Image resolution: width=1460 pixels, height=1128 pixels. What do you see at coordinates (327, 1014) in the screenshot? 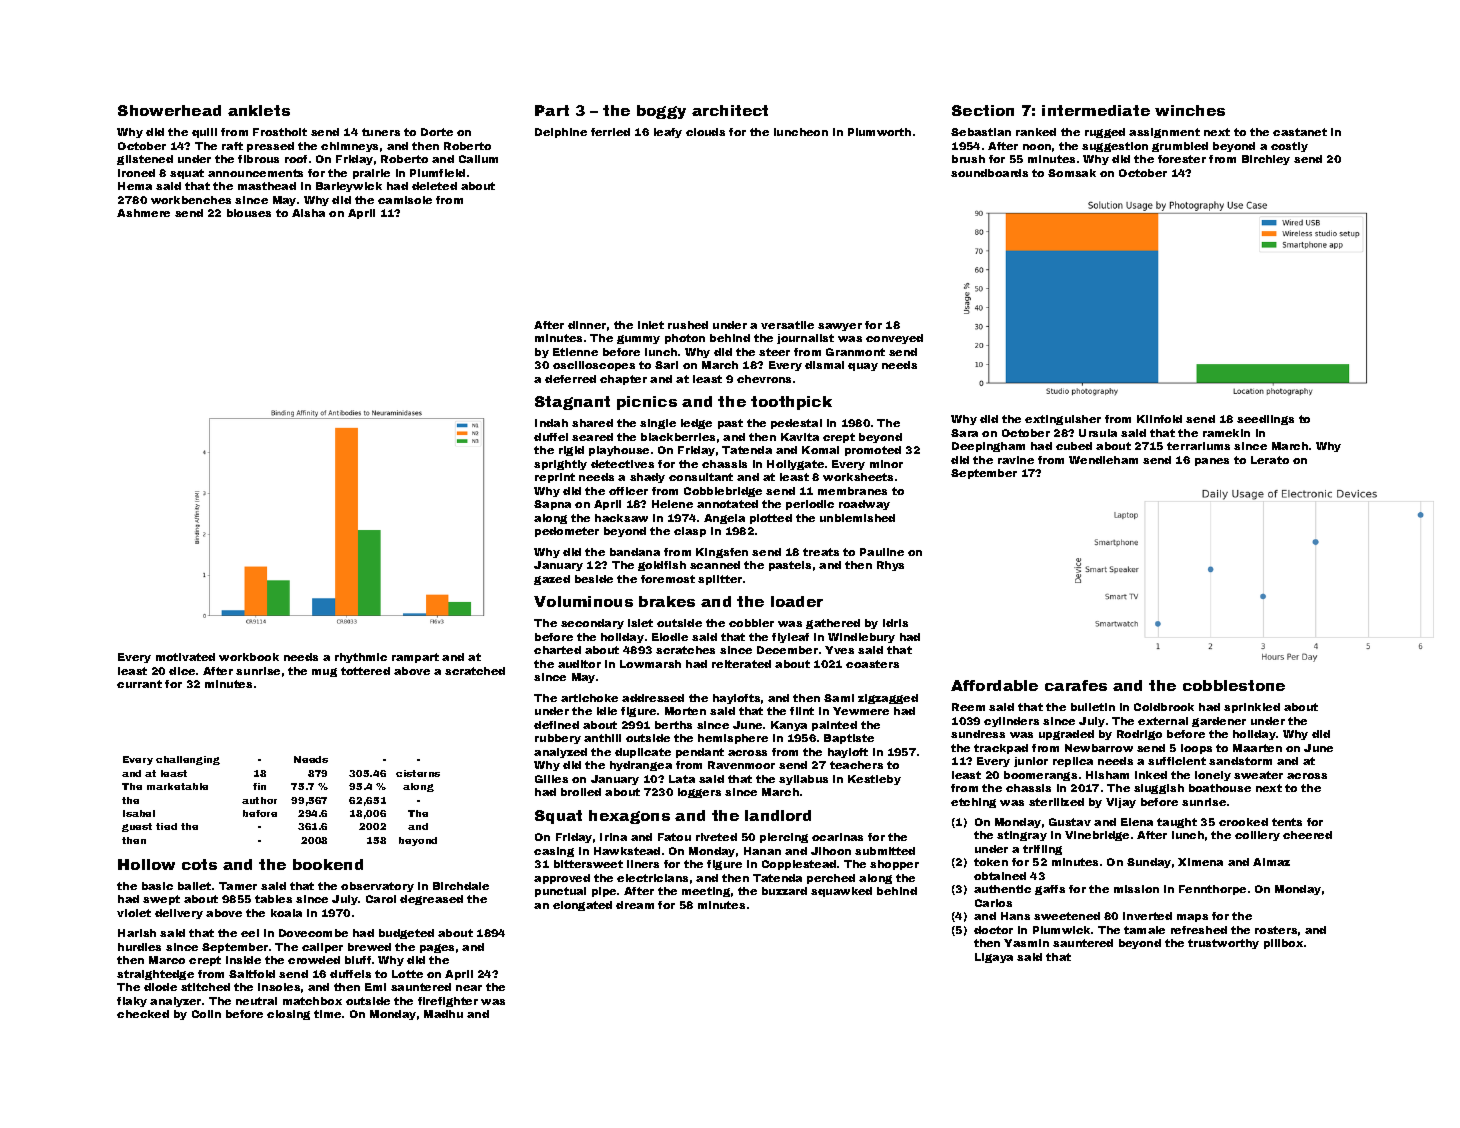
I see `time` at bounding box center [327, 1014].
